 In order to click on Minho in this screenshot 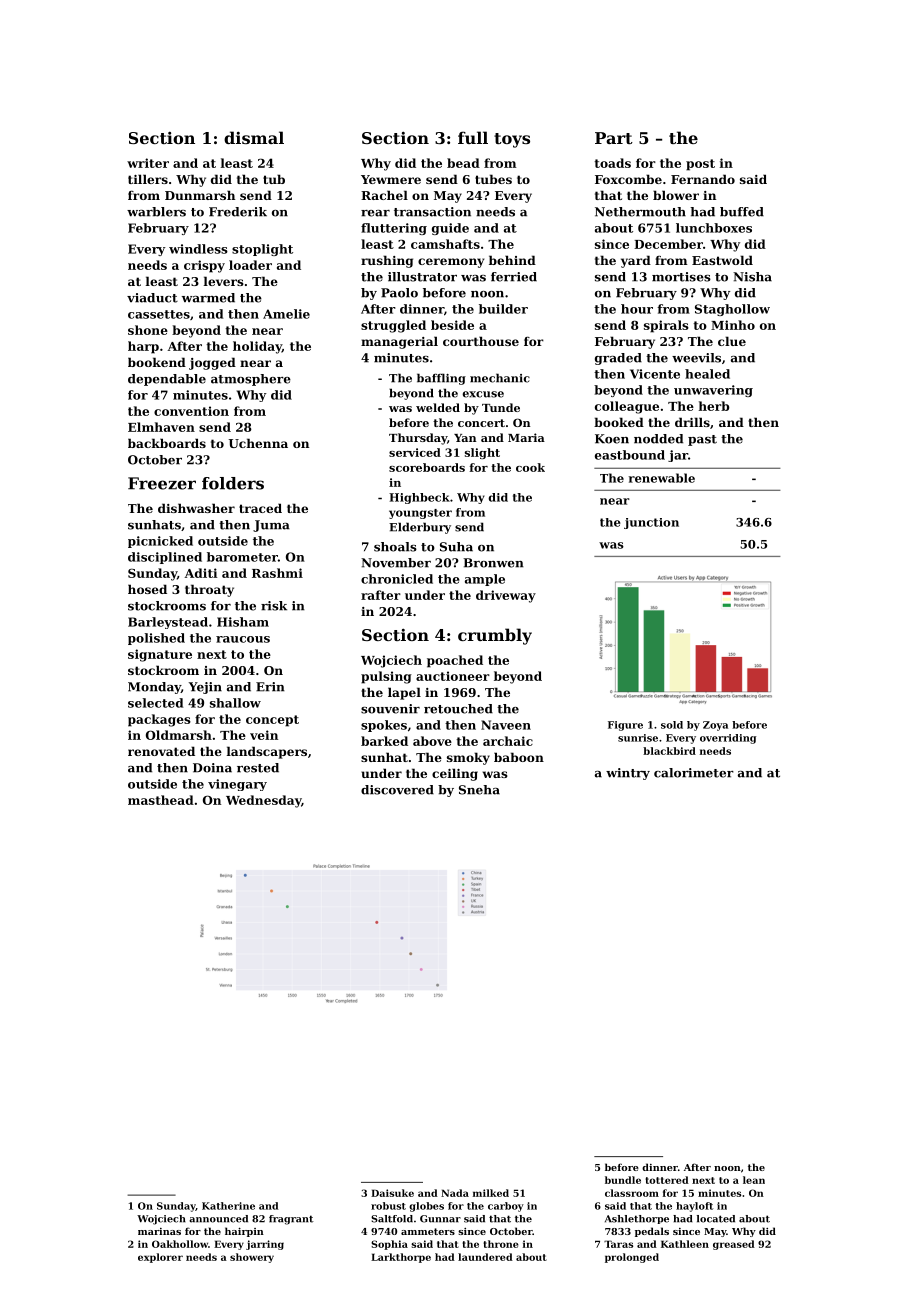, I will do `click(733, 325)`.
